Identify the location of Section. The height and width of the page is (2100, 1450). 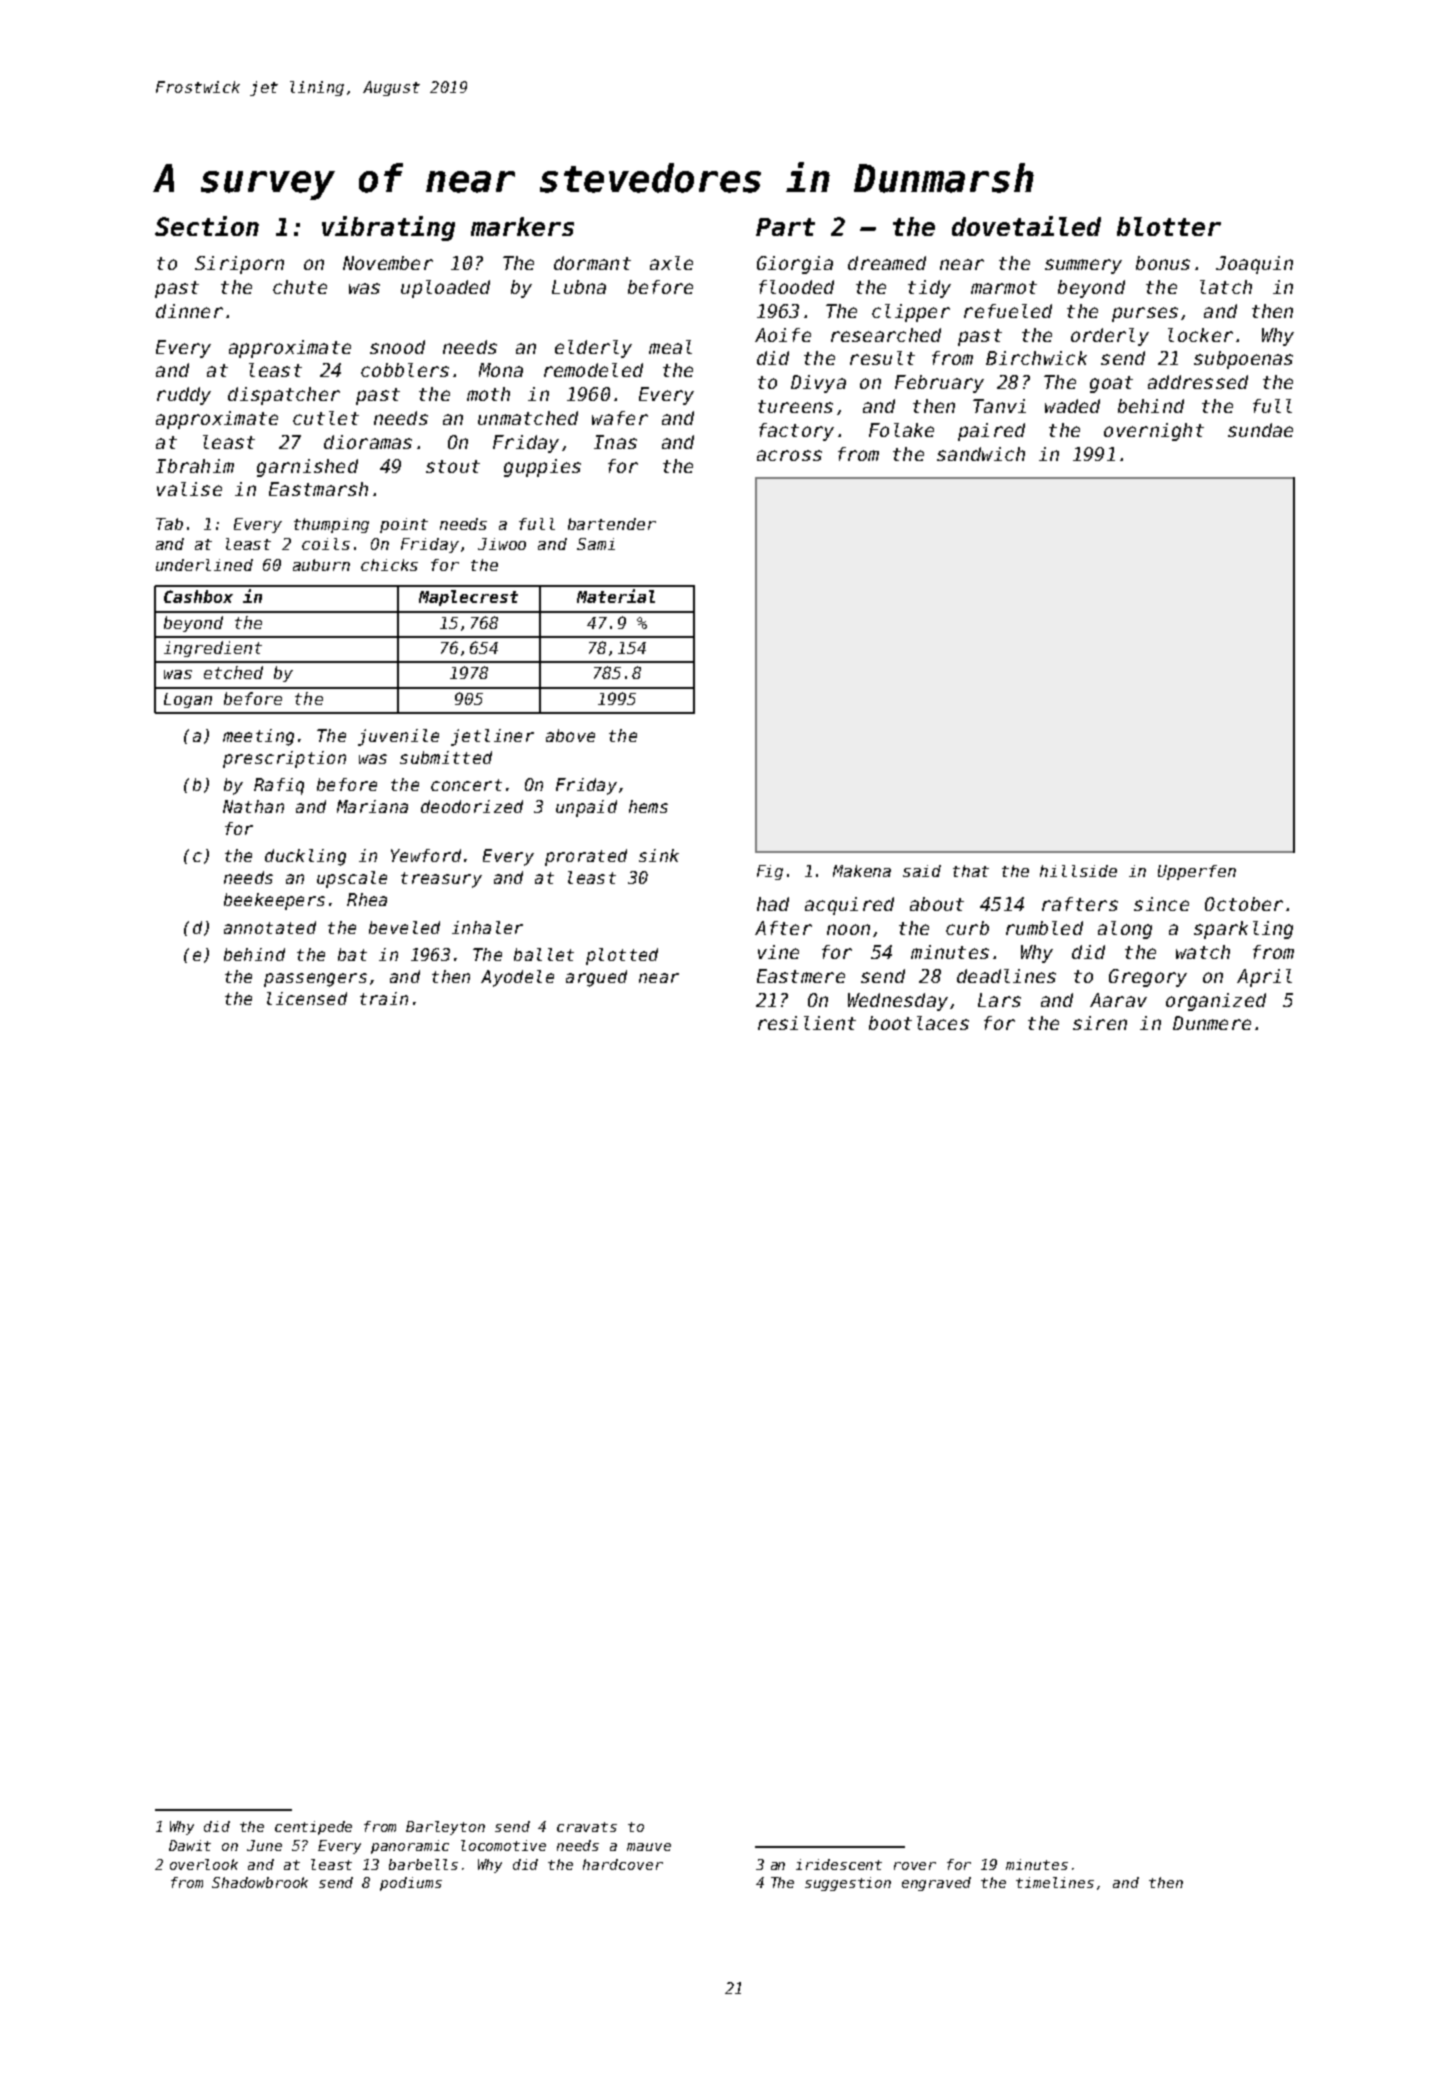
(207, 226).
